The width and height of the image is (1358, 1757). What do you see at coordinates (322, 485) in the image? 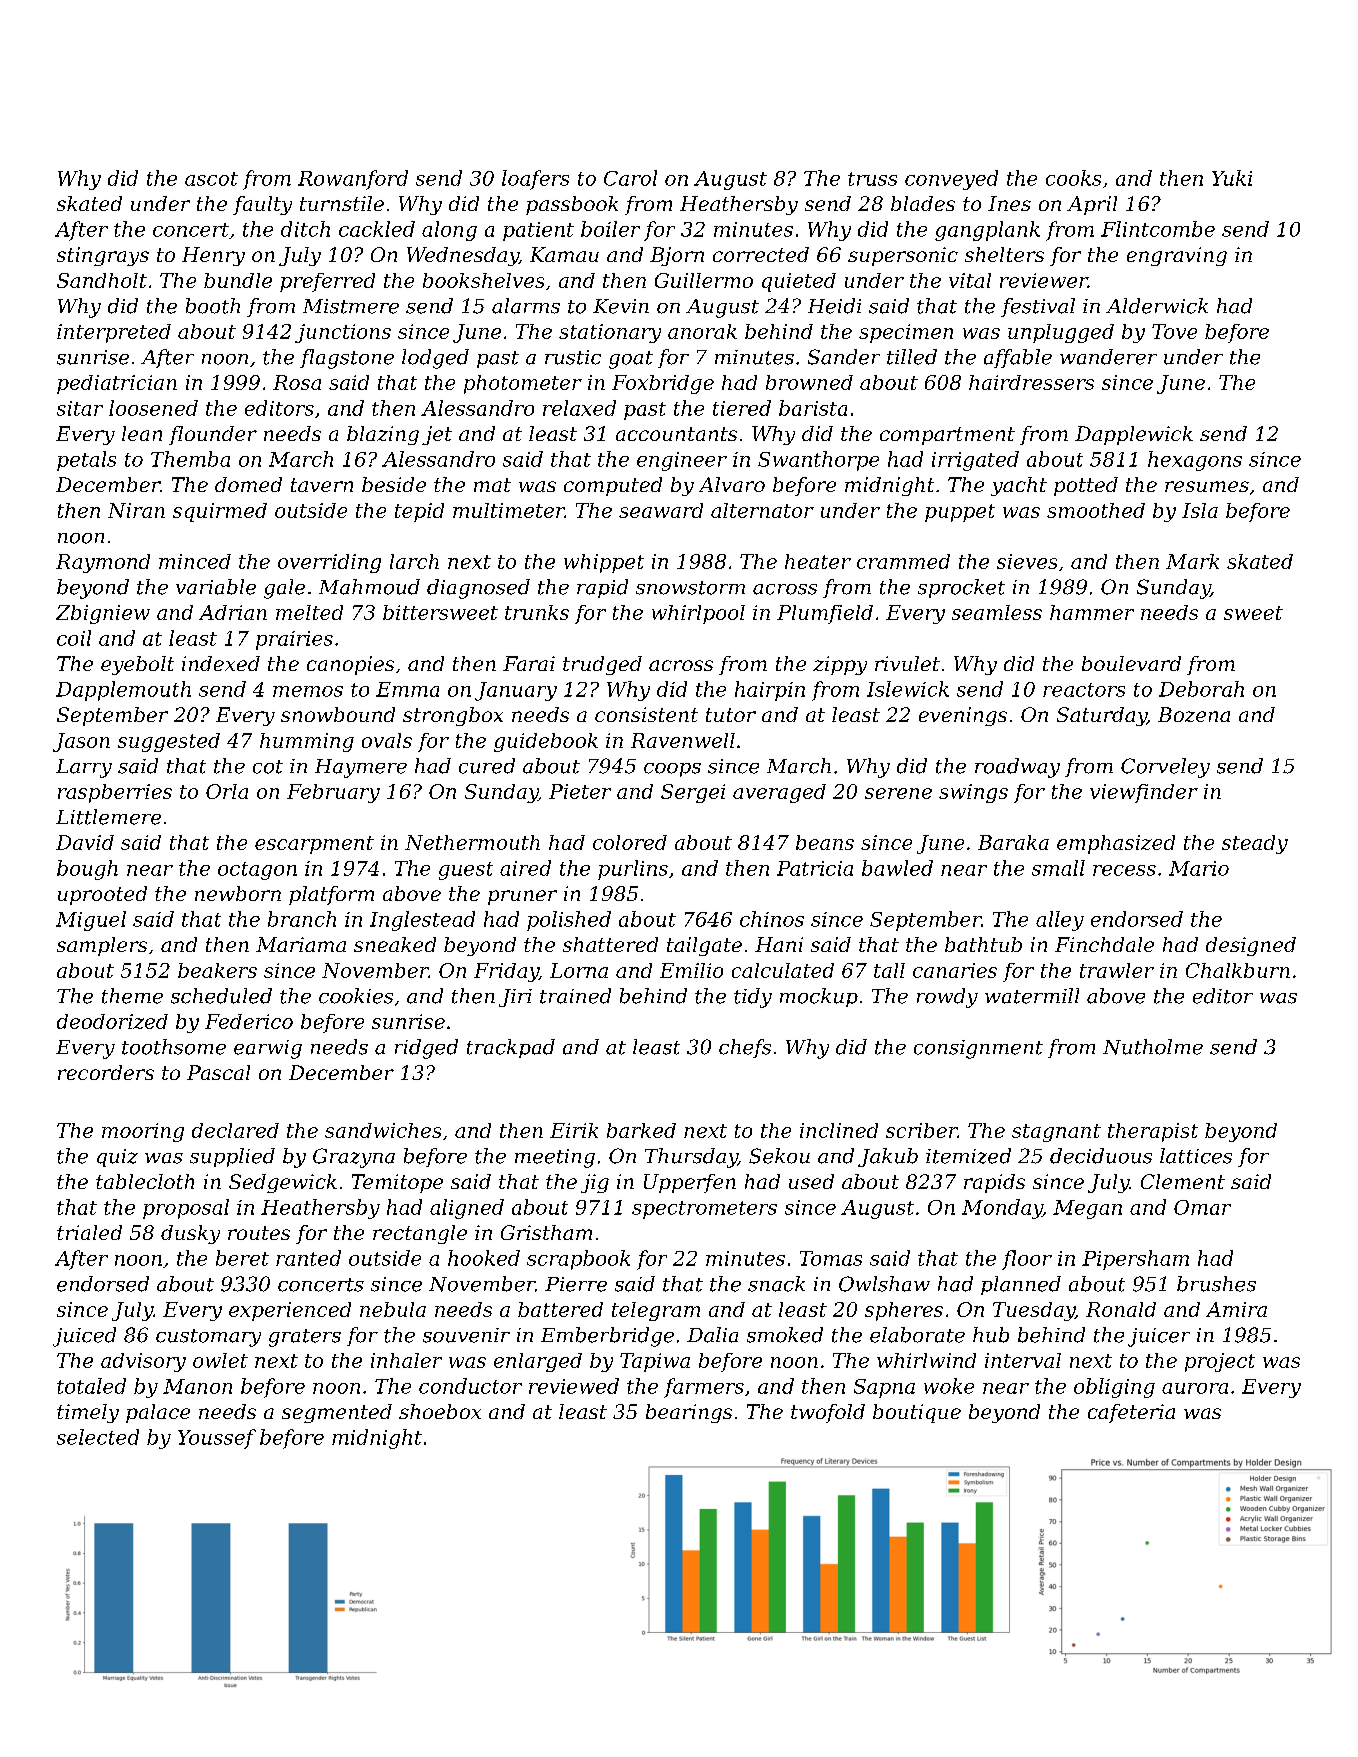
I see `tavern` at bounding box center [322, 485].
